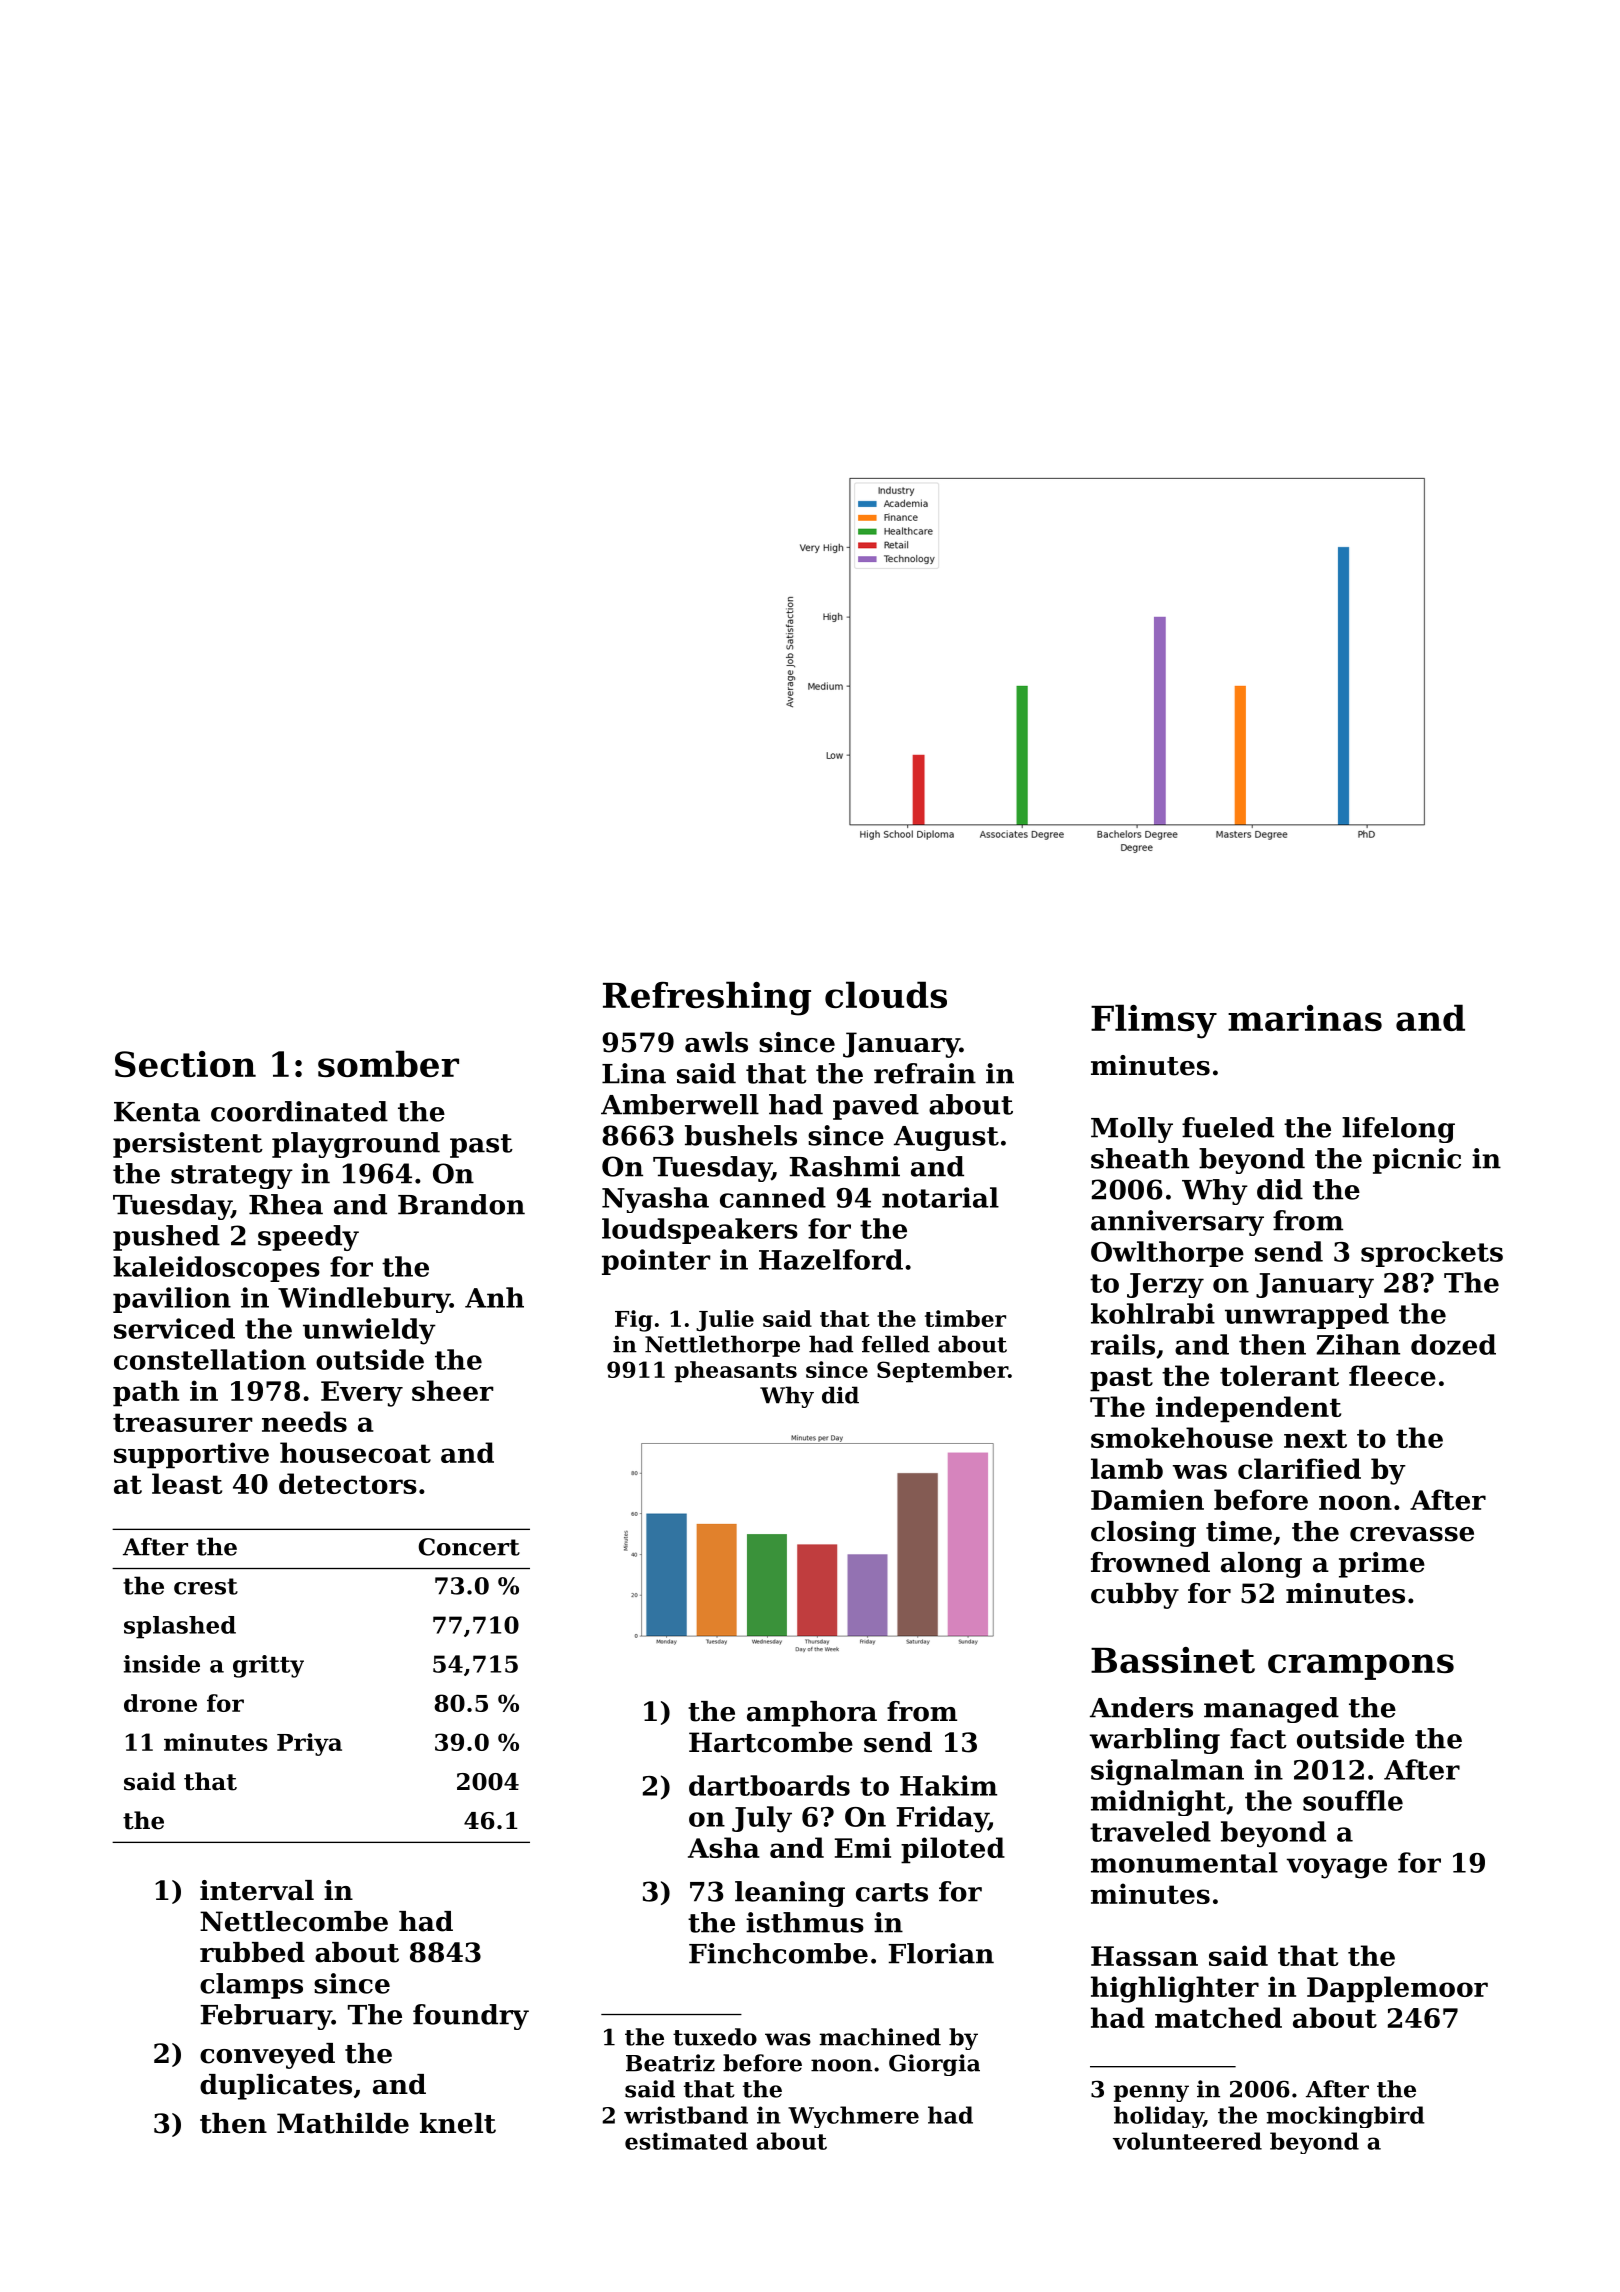 The width and height of the screenshot is (1620, 2292). I want to click on Hazelford, so click(831, 1259).
